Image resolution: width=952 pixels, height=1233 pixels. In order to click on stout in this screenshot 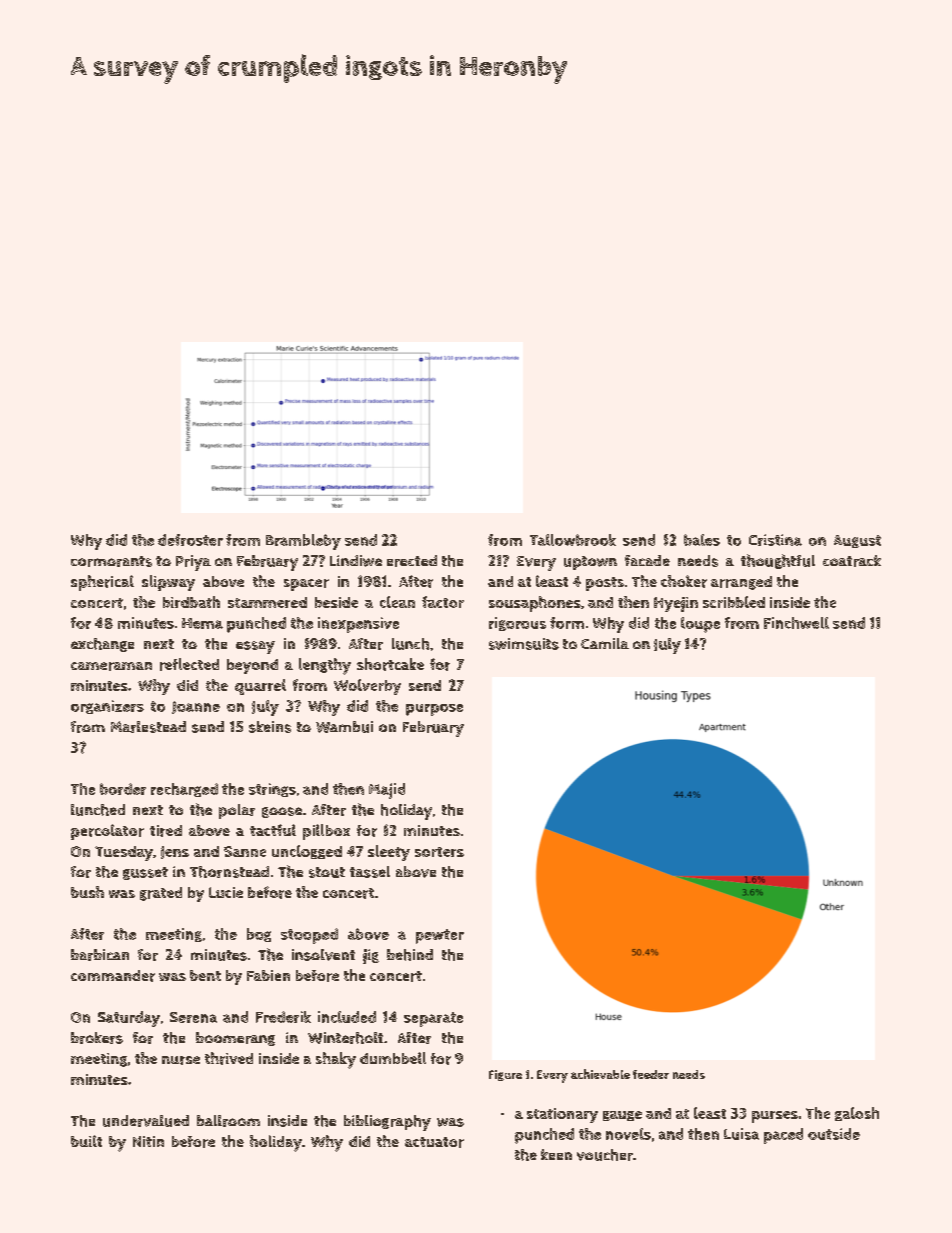, I will do `click(327, 872)`.
